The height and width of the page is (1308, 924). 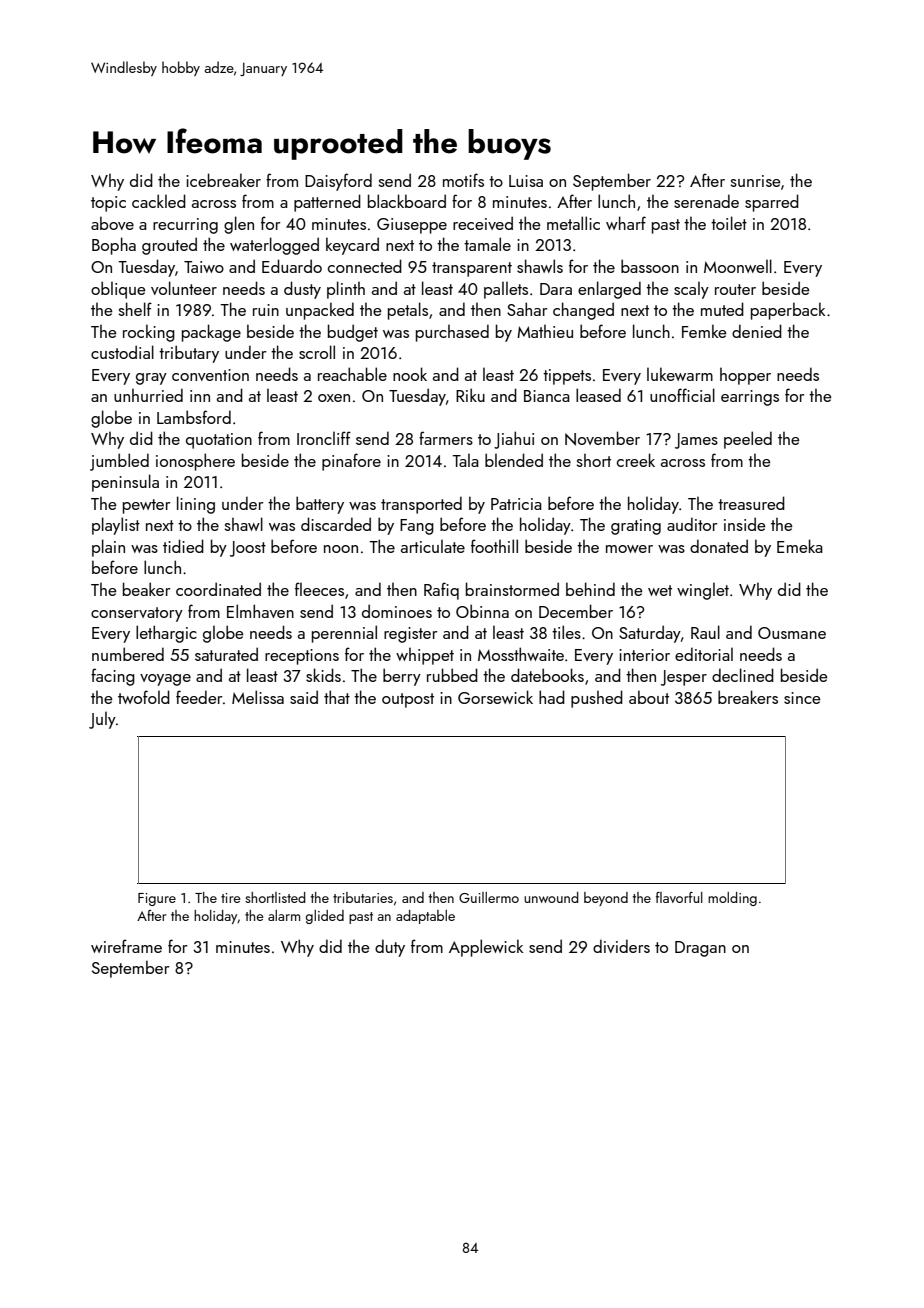 I want to click on purchased, so click(x=452, y=333).
